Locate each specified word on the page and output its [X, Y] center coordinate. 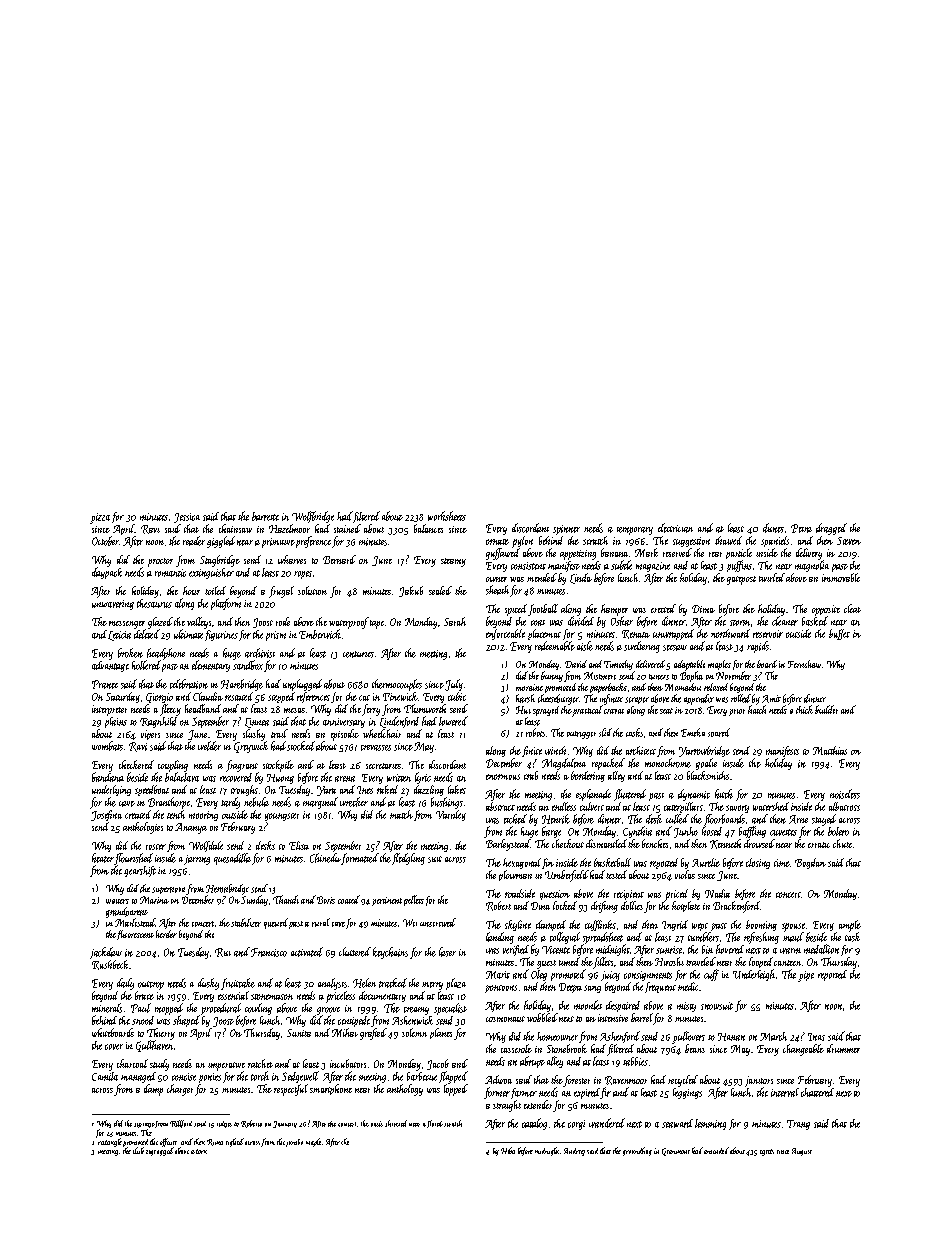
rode [283, 621]
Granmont [676, 1152]
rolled [741, 698]
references [313, 697]
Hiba [508, 1150]
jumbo [294, 1143]
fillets [603, 963]
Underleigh [754, 975]
